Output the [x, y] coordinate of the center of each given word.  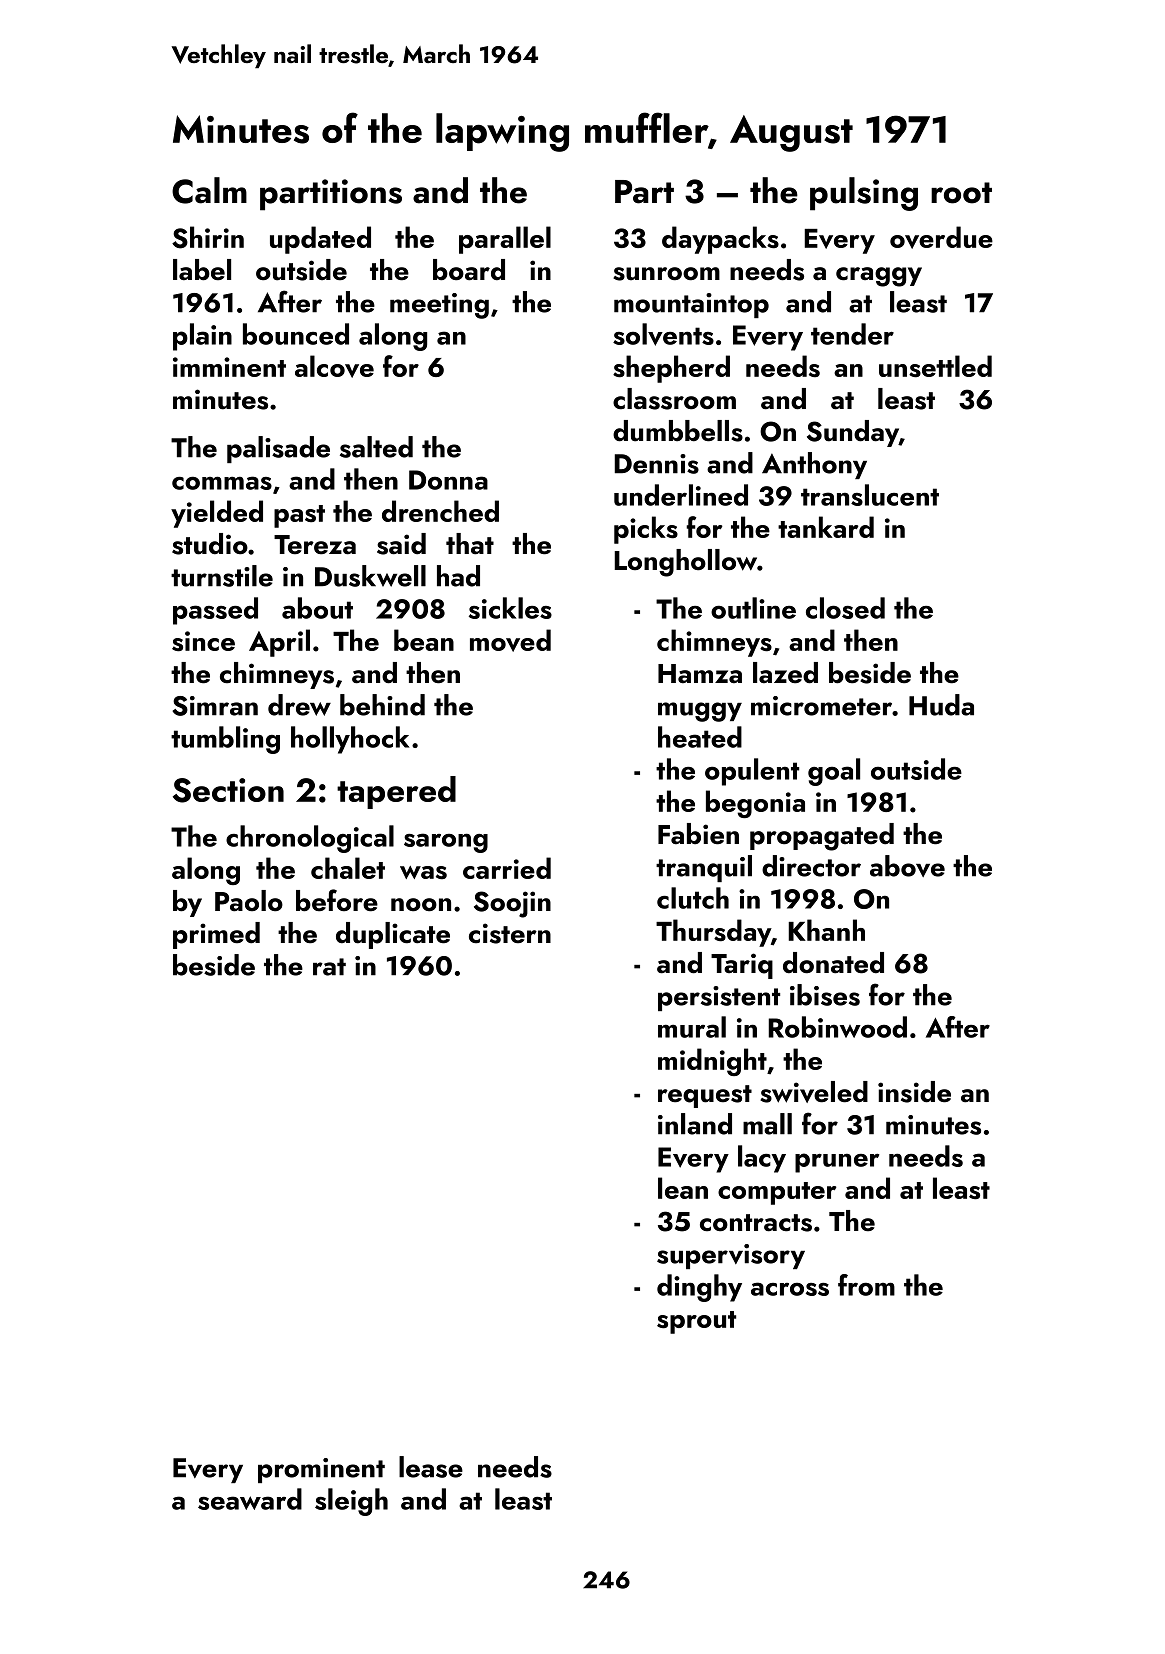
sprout [696, 1322]
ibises [825, 995]
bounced [296, 334]
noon [421, 905]
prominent [321, 1470]
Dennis [656, 464]
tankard [826, 527]
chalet [348, 868]
